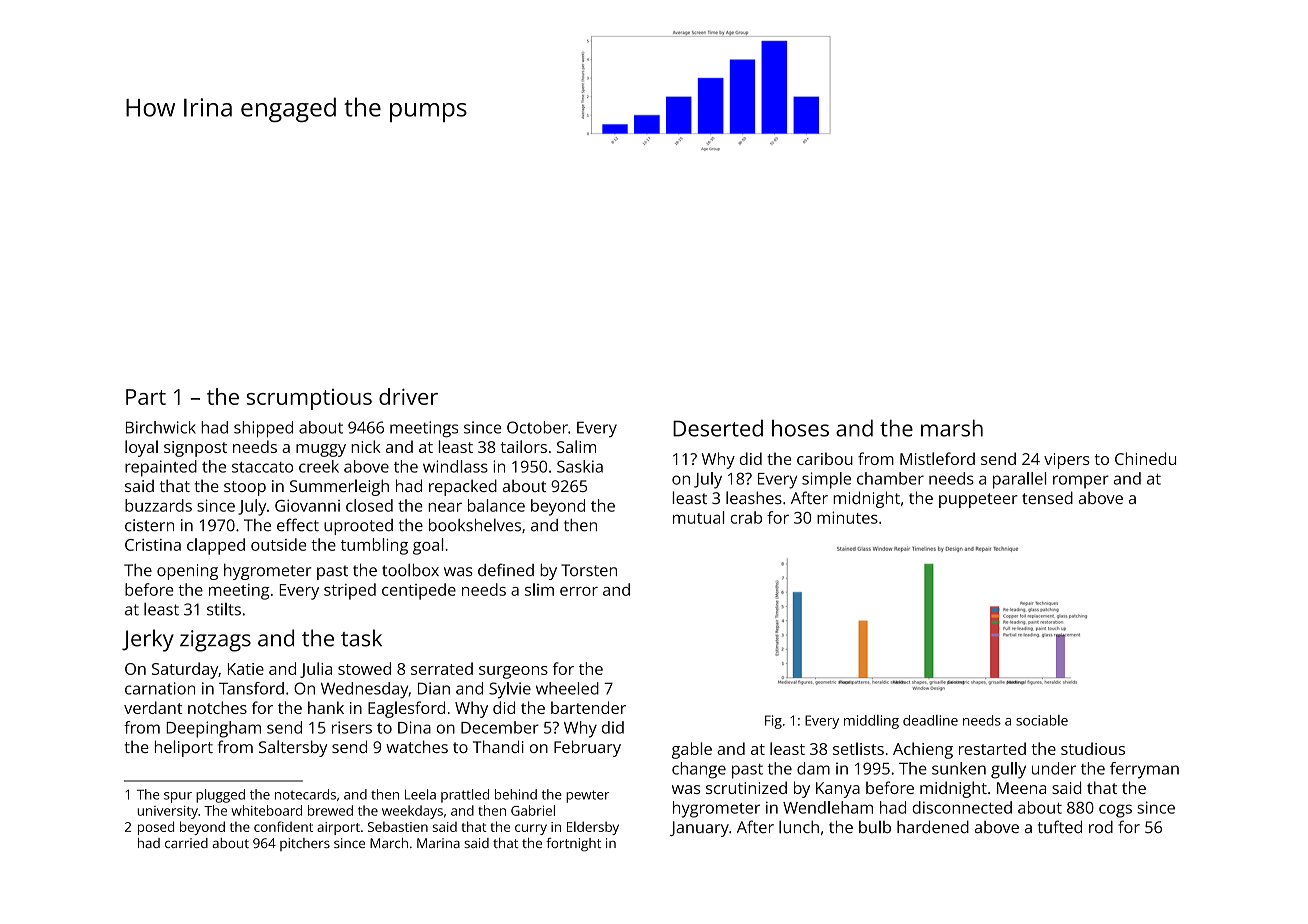 This document has width=1308, height=924. I want to click on repacked, so click(463, 487).
